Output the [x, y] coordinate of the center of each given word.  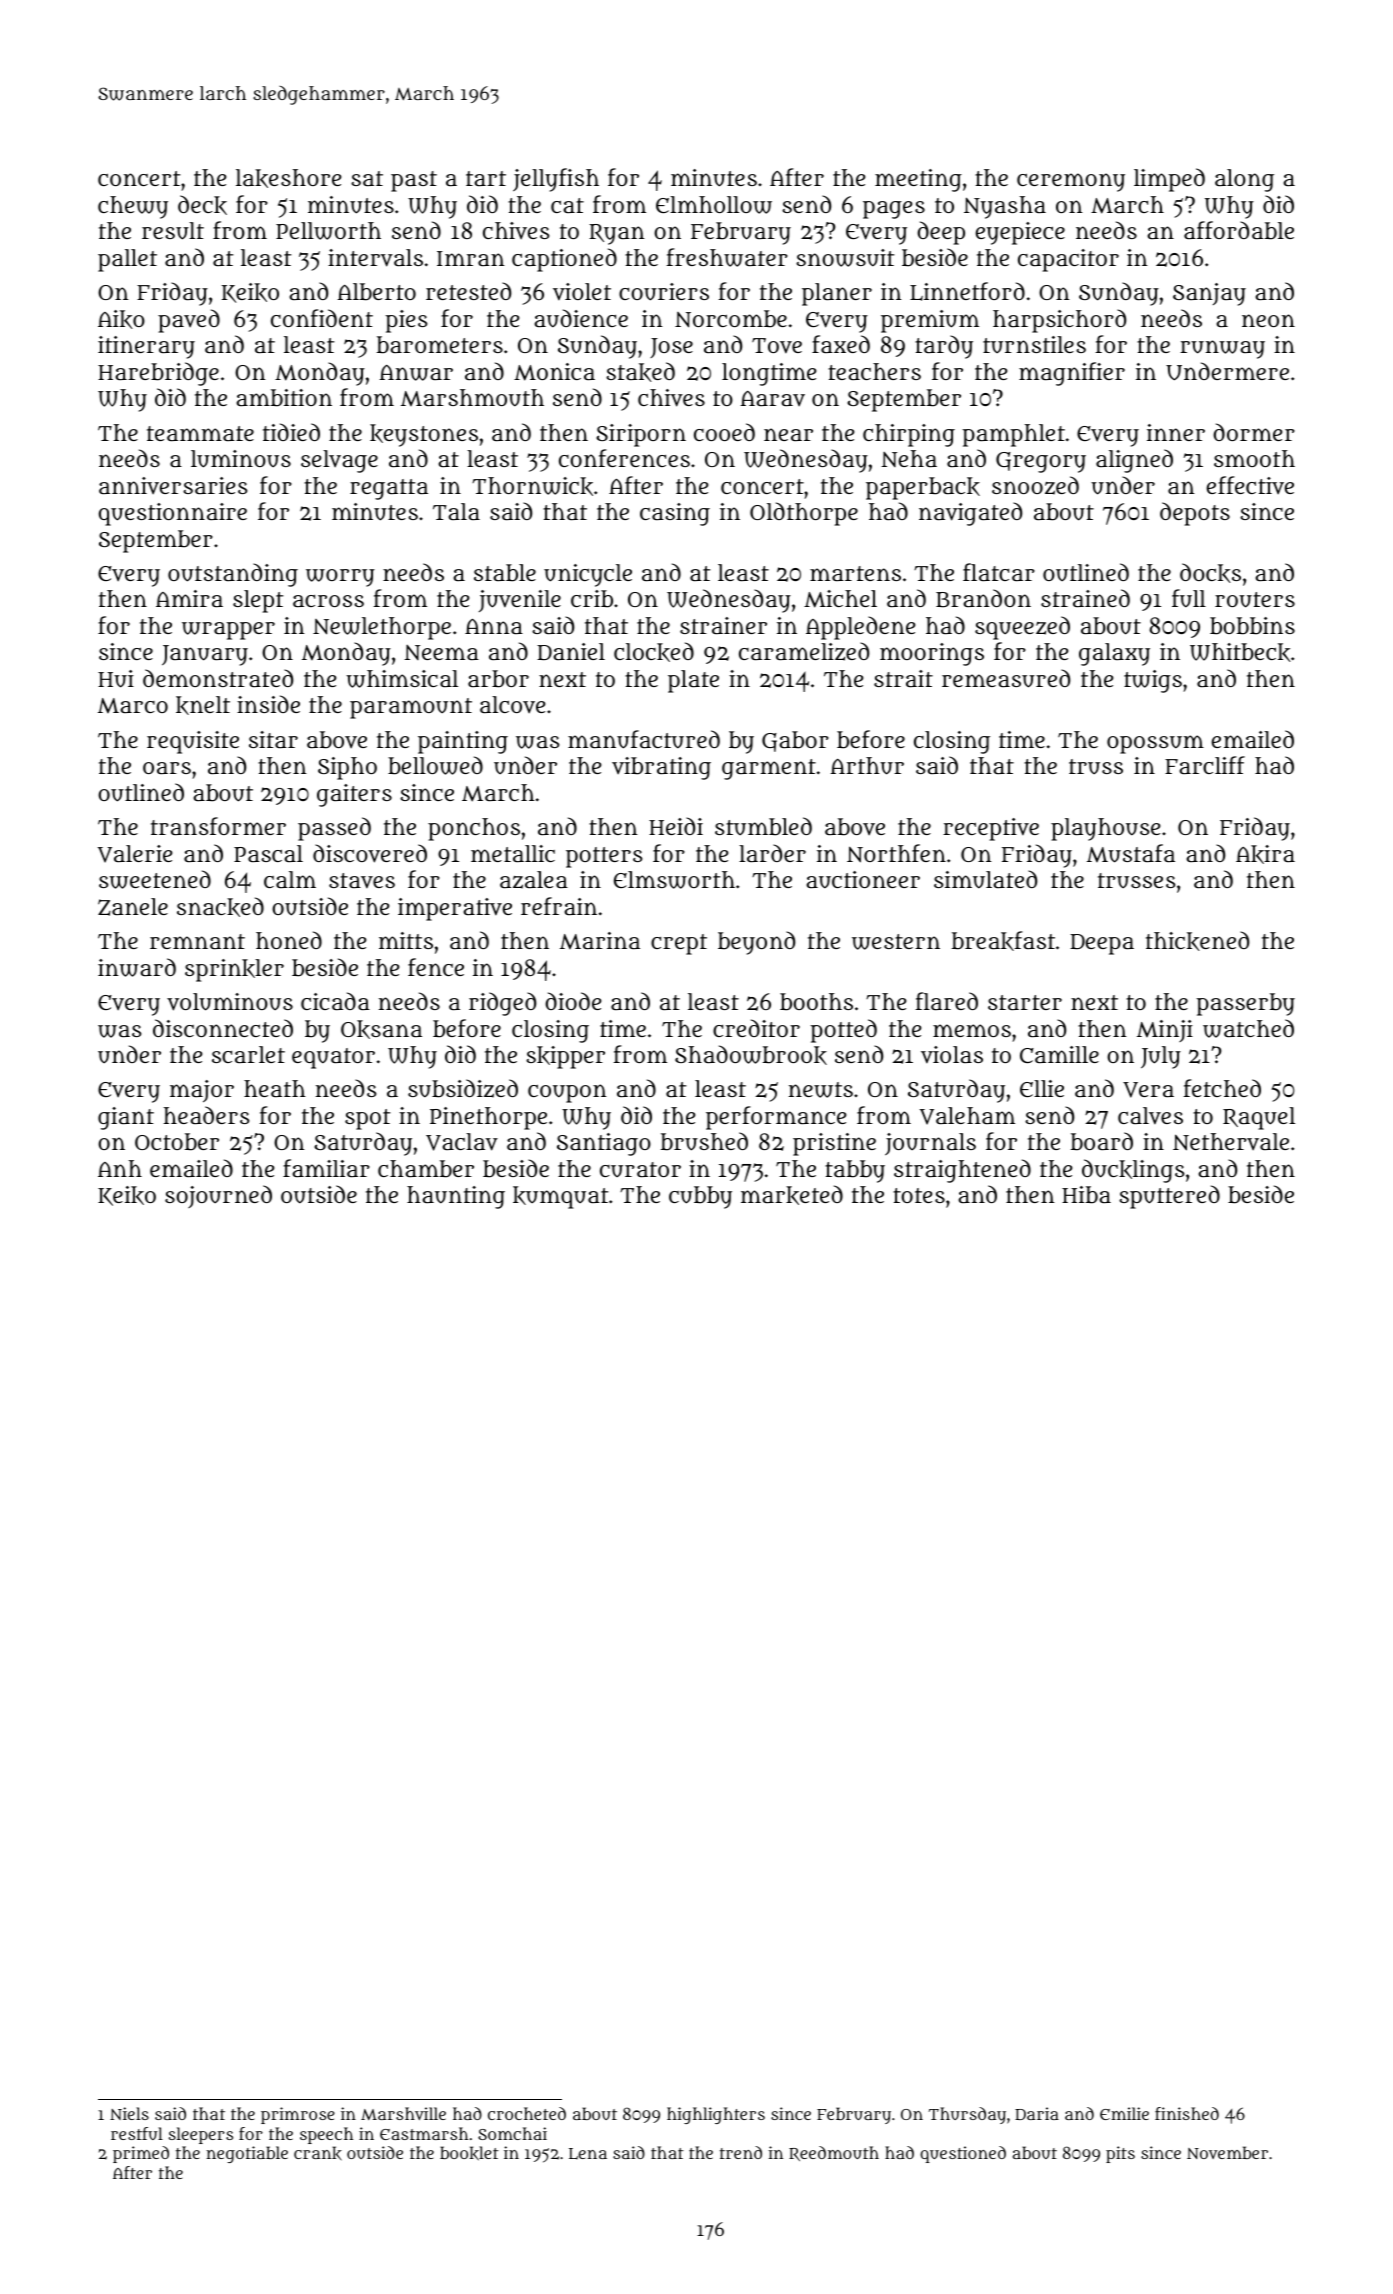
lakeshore [288, 178]
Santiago [604, 1144]
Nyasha [1005, 207]
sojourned [218, 1196]
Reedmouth [834, 2153]
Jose [671, 348]
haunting [456, 1197]
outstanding [233, 575]
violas [952, 1054]
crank [318, 2153]
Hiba [1086, 1195]
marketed [792, 1195]
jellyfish [556, 180]
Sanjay [1209, 294]
